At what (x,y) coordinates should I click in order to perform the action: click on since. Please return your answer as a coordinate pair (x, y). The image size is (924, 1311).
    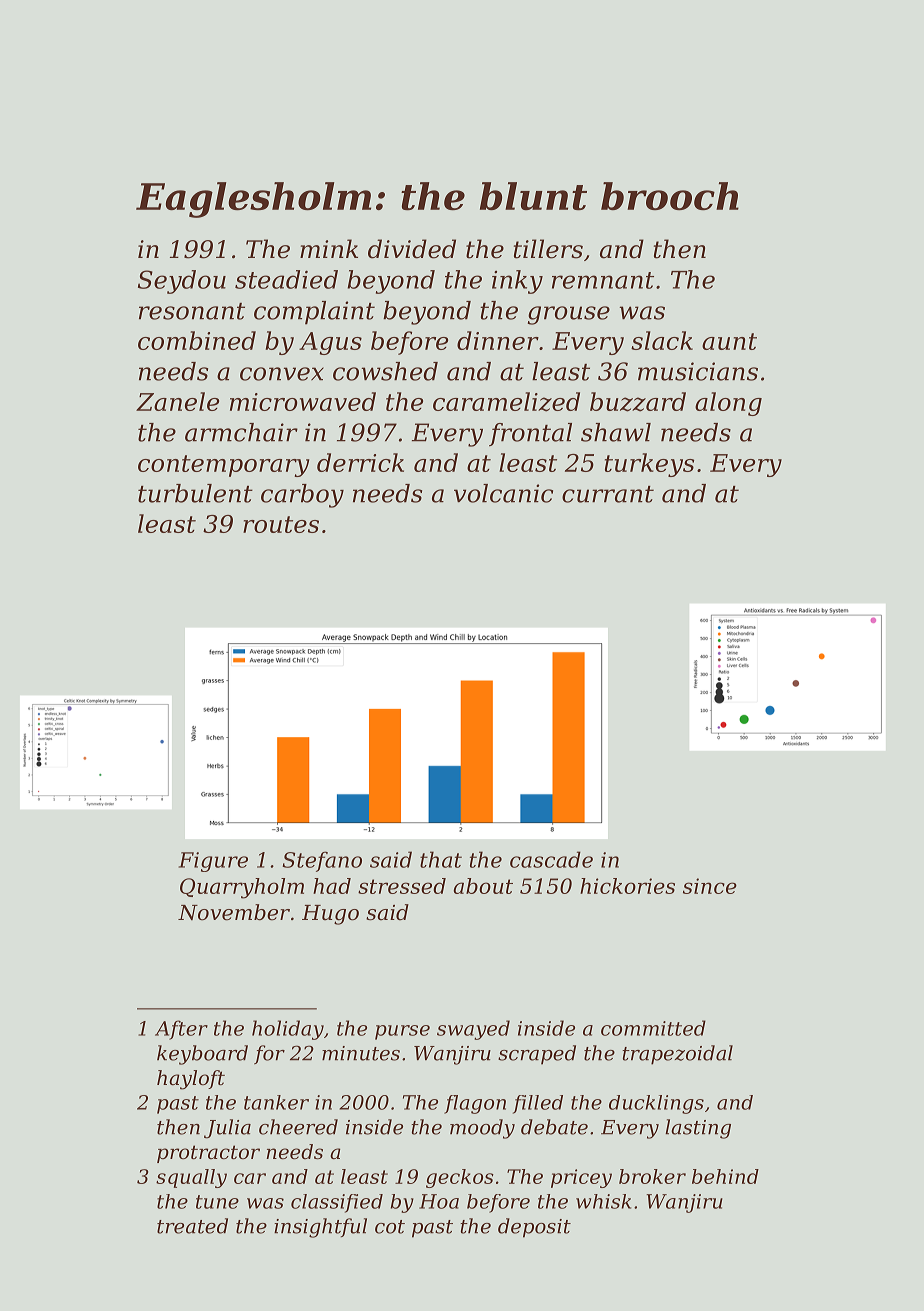
    Looking at the image, I should click on (710, 886).
